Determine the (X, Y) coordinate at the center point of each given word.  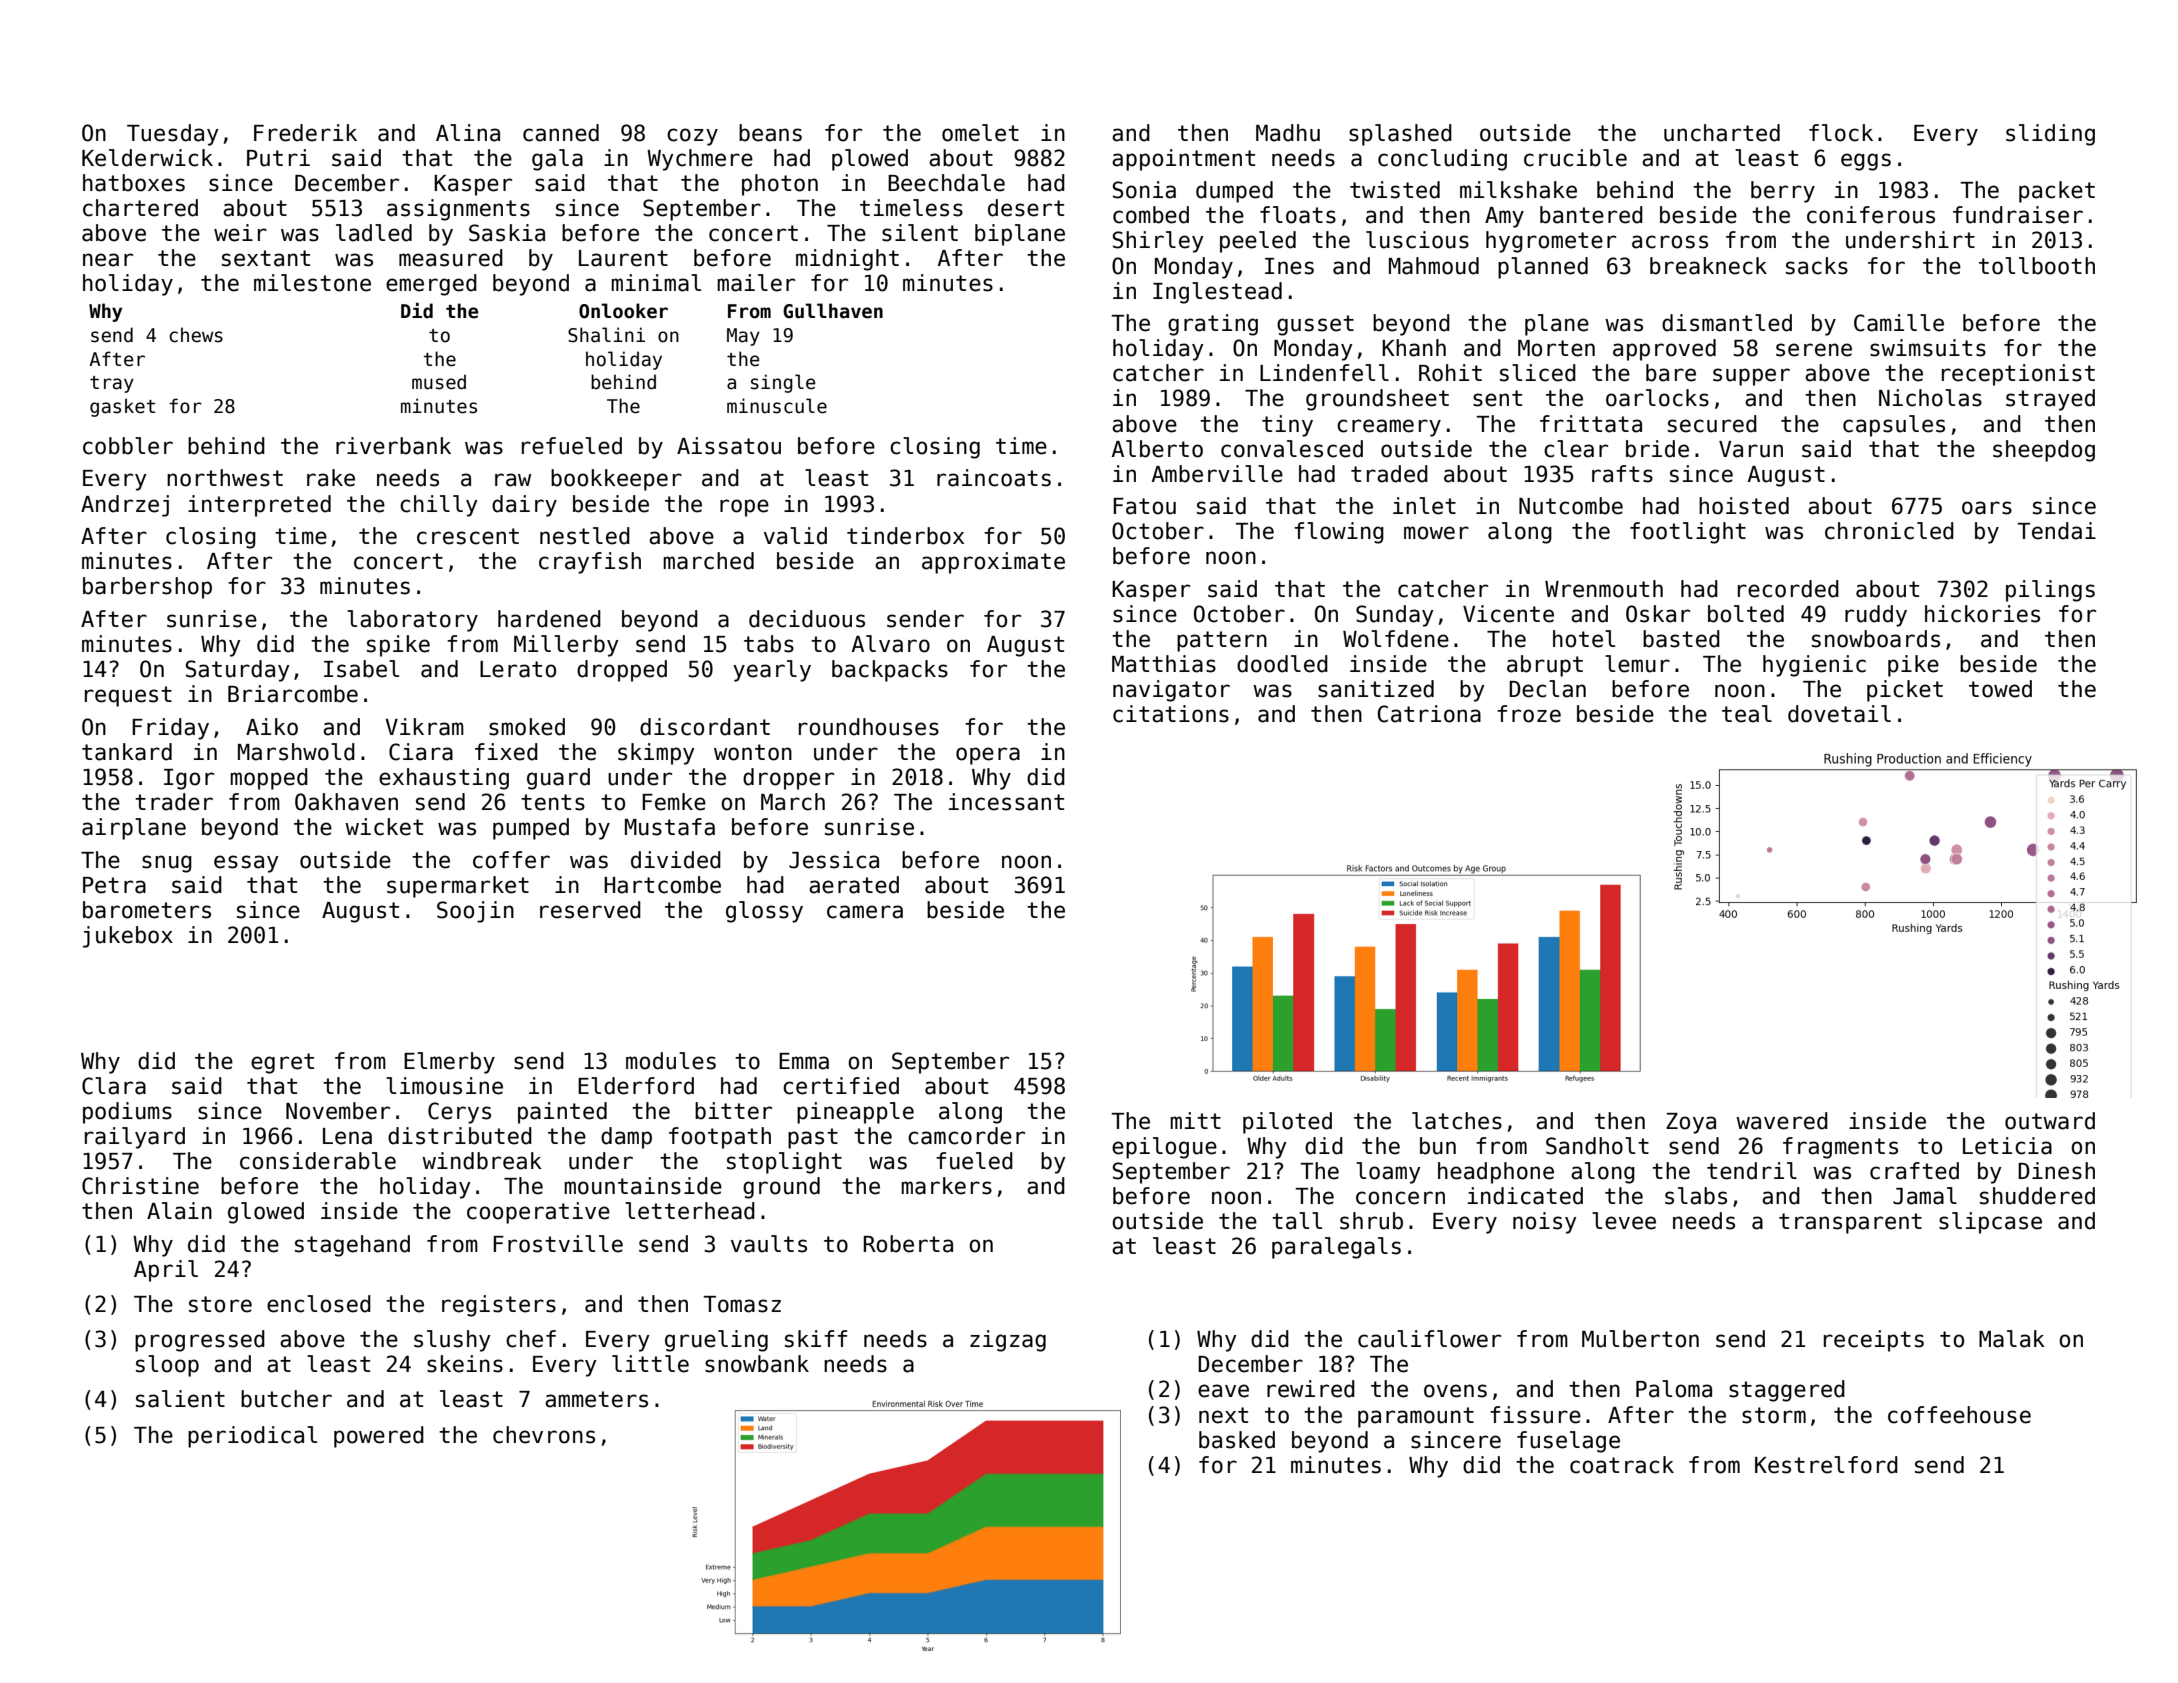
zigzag (1008, 1341)
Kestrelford (1826, 1465)
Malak (2012, 1339)
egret (282, 1063)
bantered (1591, 215)
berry (1783, 192)
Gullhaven (833, 311)
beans (770, 133)
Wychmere (700, 160)
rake (331, 478)
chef (531, 1339)
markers (946, 1186)
